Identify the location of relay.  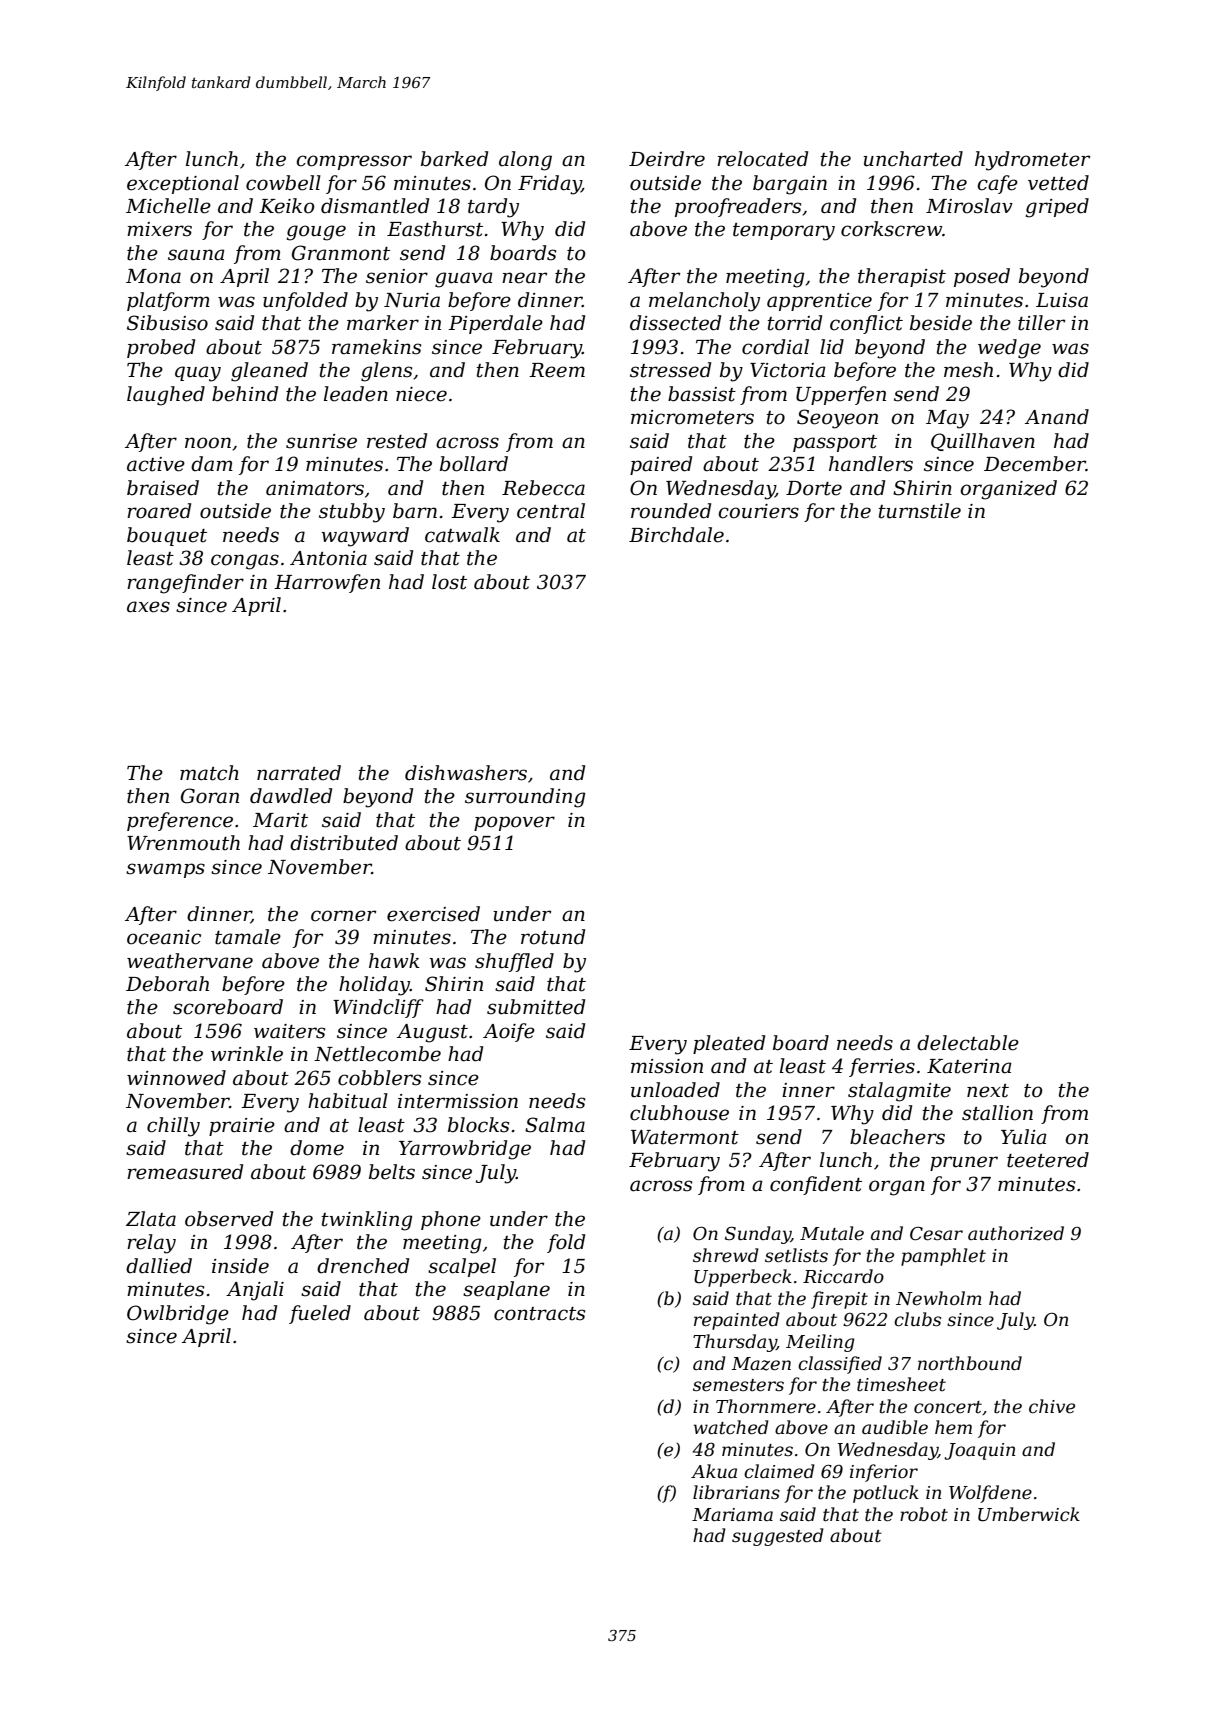
(151, 1244).
